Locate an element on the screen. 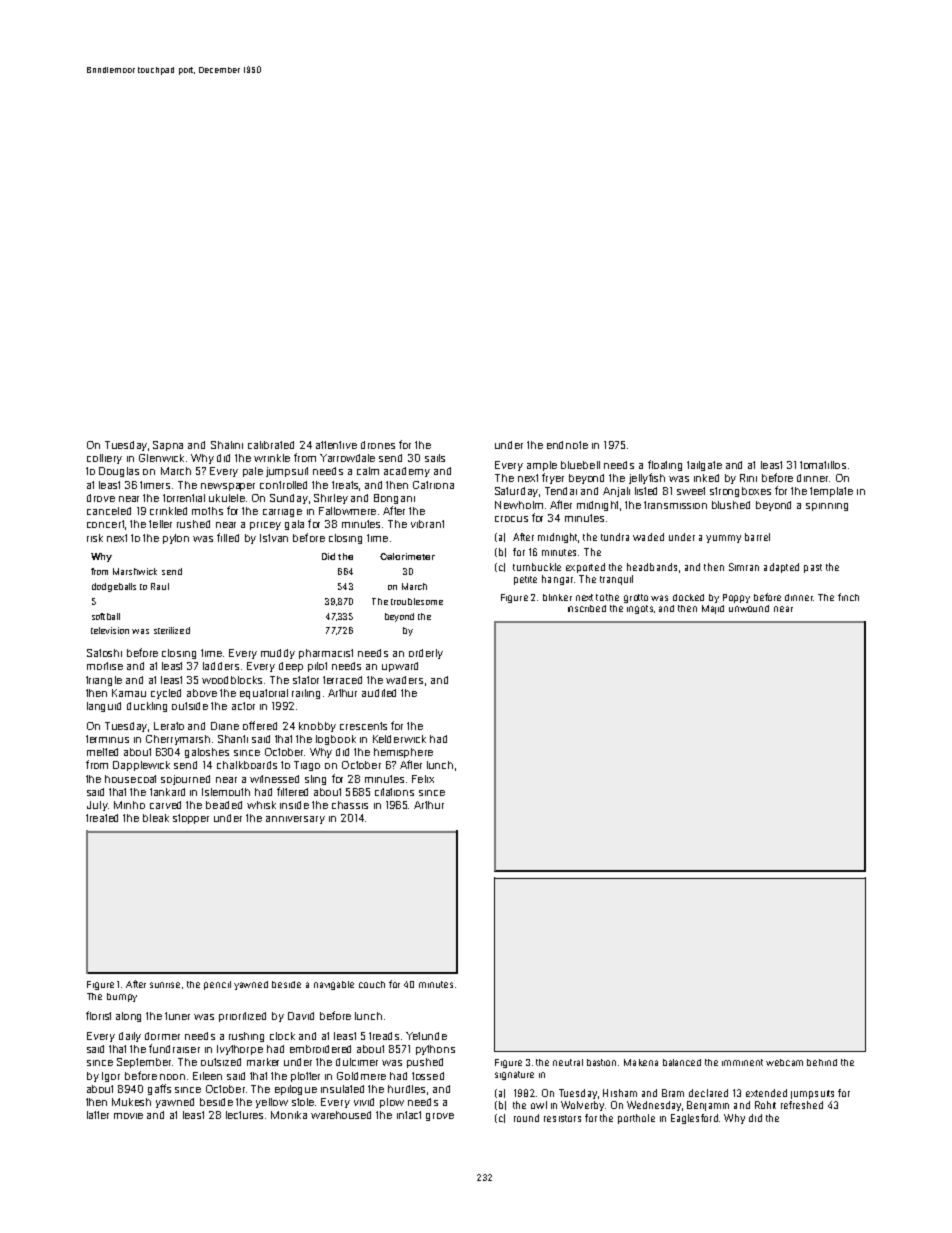 The image size is (952, 1233). endnote is located at coordinates (567, 445).
